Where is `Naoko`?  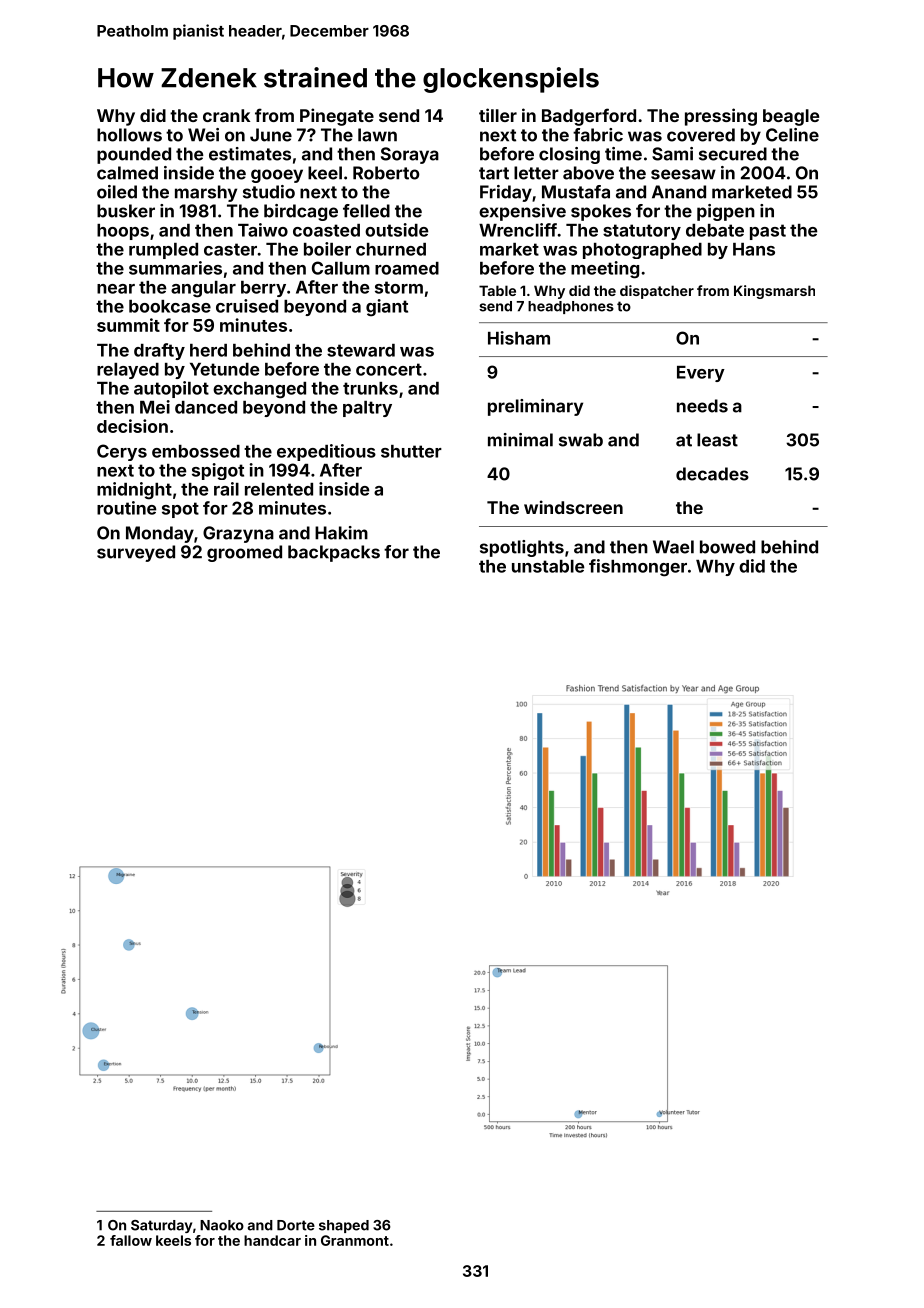
Naoko is located at coordinates (222, 1225).
